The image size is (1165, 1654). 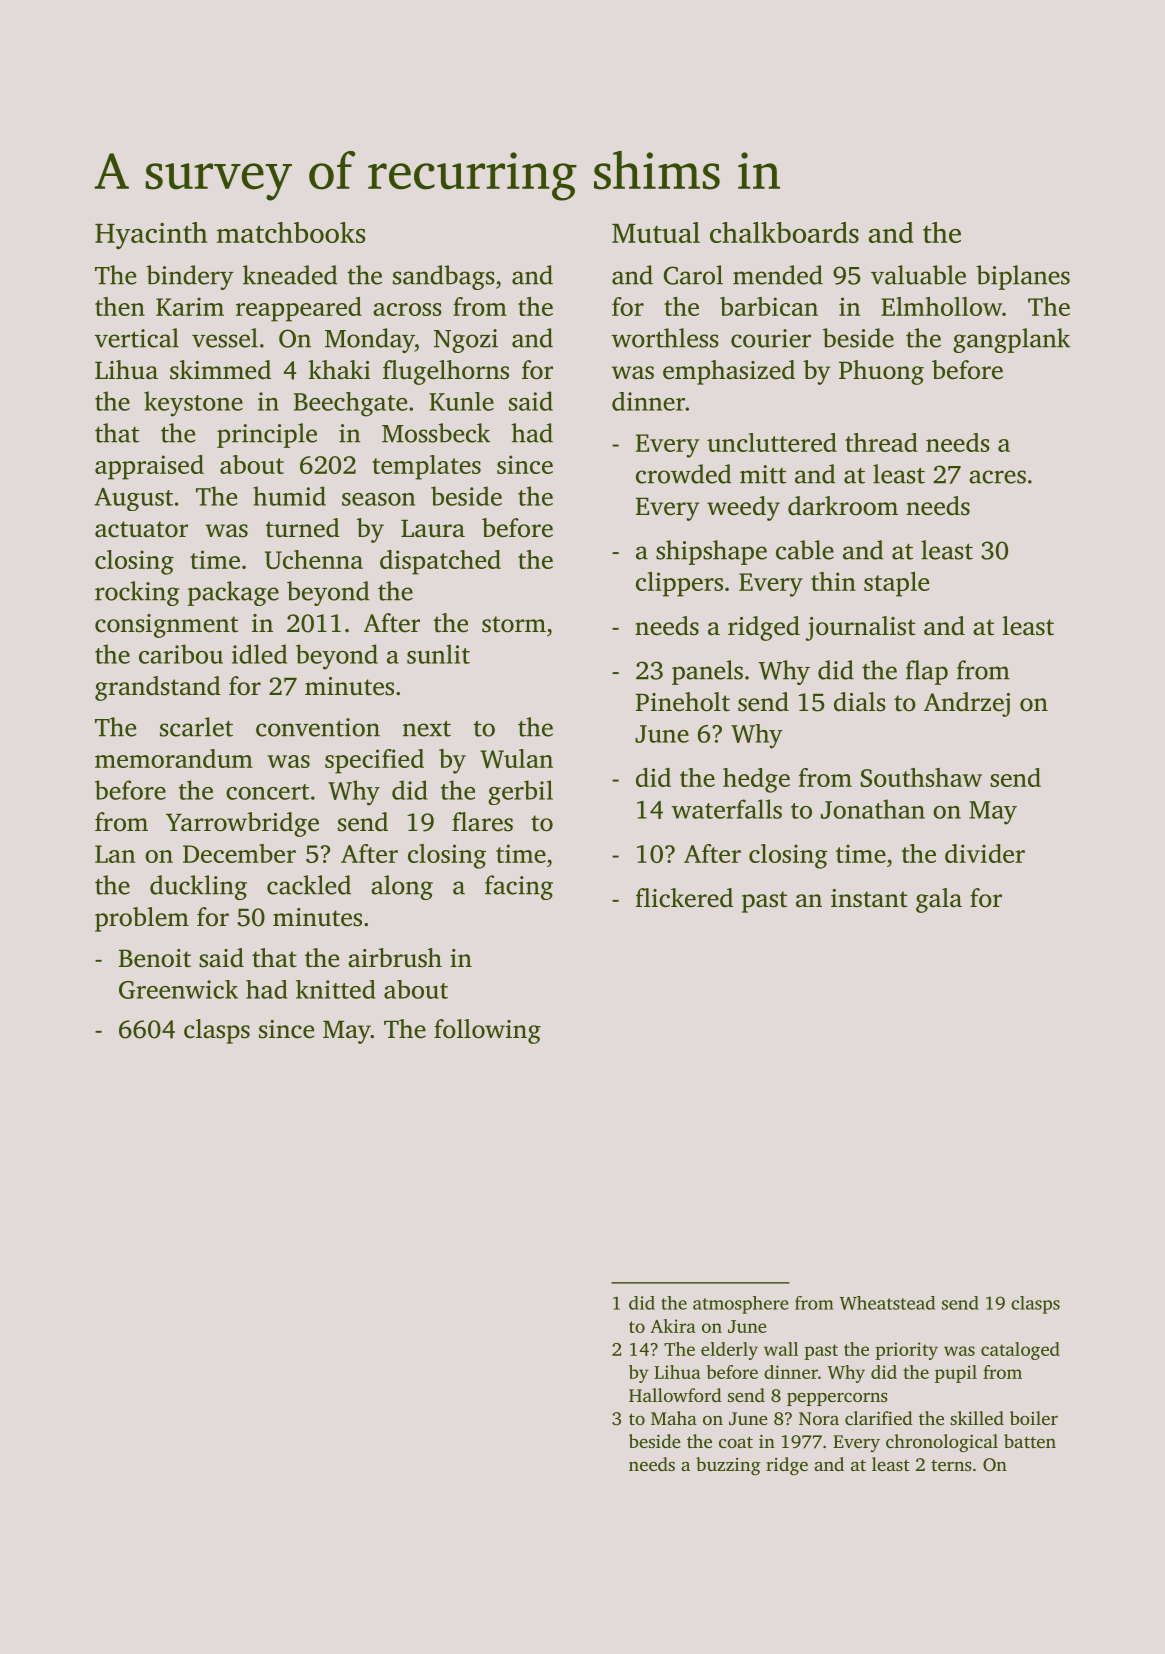 What do you see at coordinates (137, 338) in the screenshot?
I see `vertical` at bounding box center [137, 338].
